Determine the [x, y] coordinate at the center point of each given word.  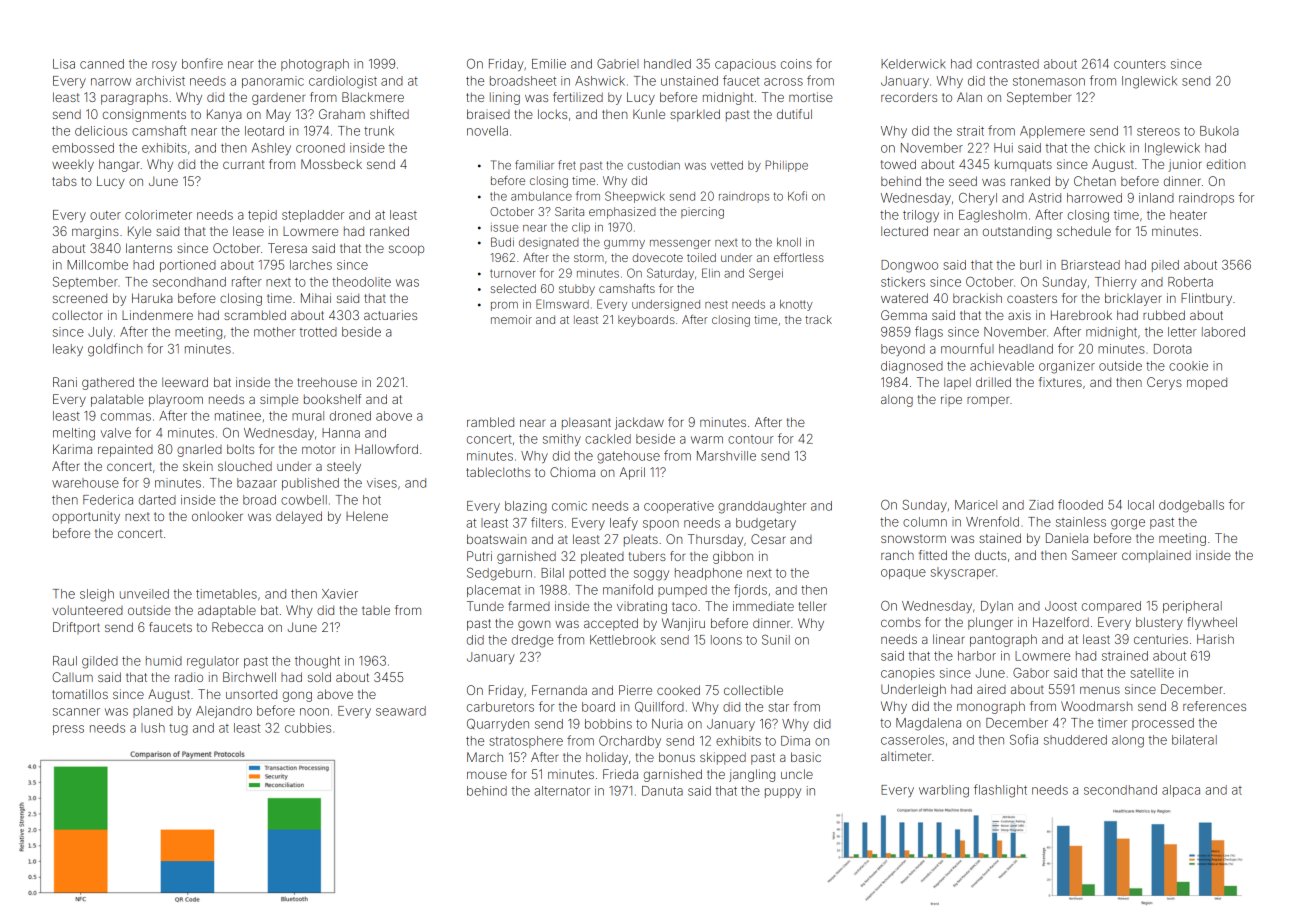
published [310, 484]
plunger [990, 623]
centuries [1161, 639]
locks [552, 114]
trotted [318, 332]
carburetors [500, 707]
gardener [278, 99]
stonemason [1049, 81]
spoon [661, 525]
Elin [711, 273]
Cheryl [978, 199]
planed [153, 712]
